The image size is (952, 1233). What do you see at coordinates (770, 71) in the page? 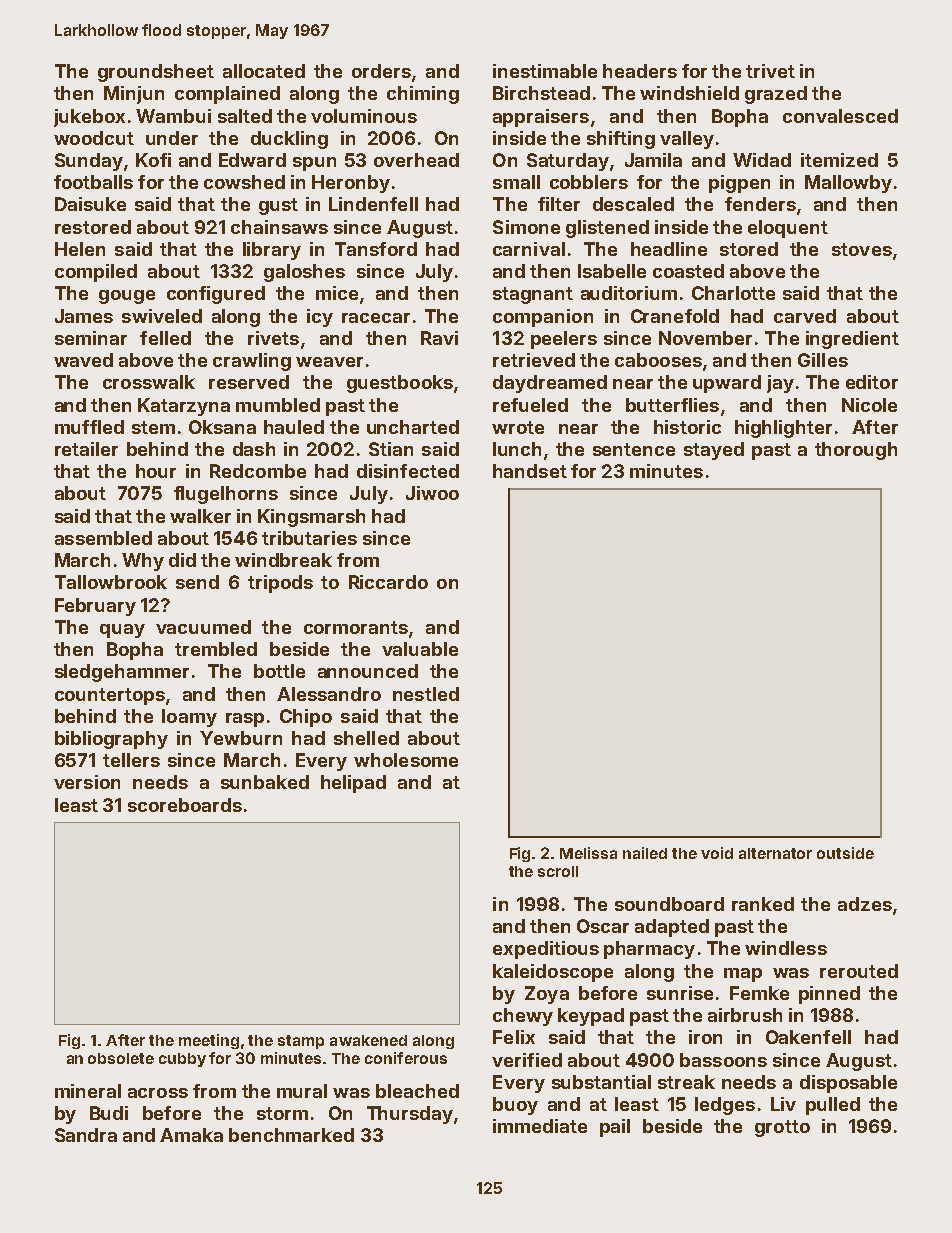
I see `trivet` at bounding box center [770, 71].
